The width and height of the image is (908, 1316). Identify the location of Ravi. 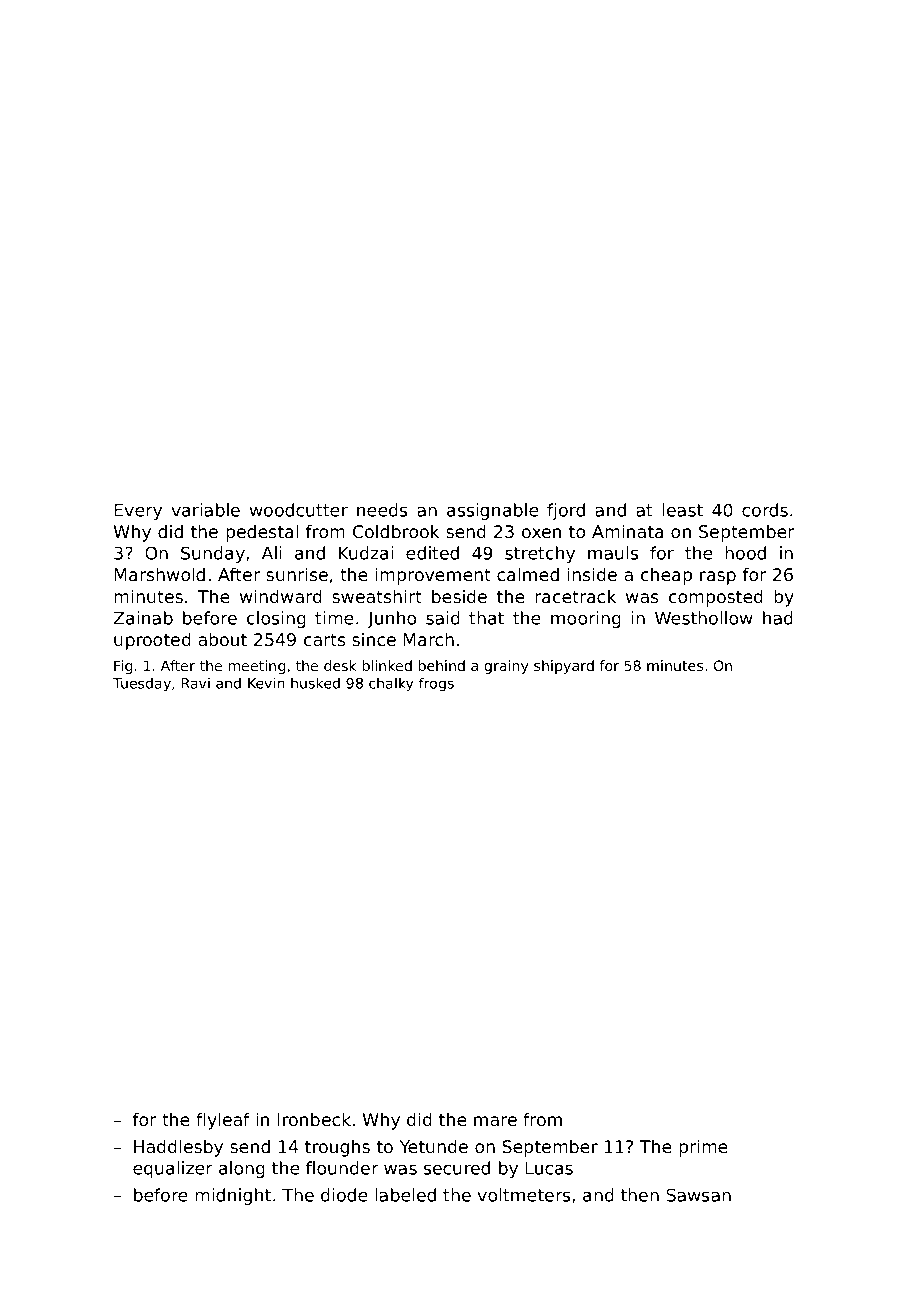
(196, 683).
